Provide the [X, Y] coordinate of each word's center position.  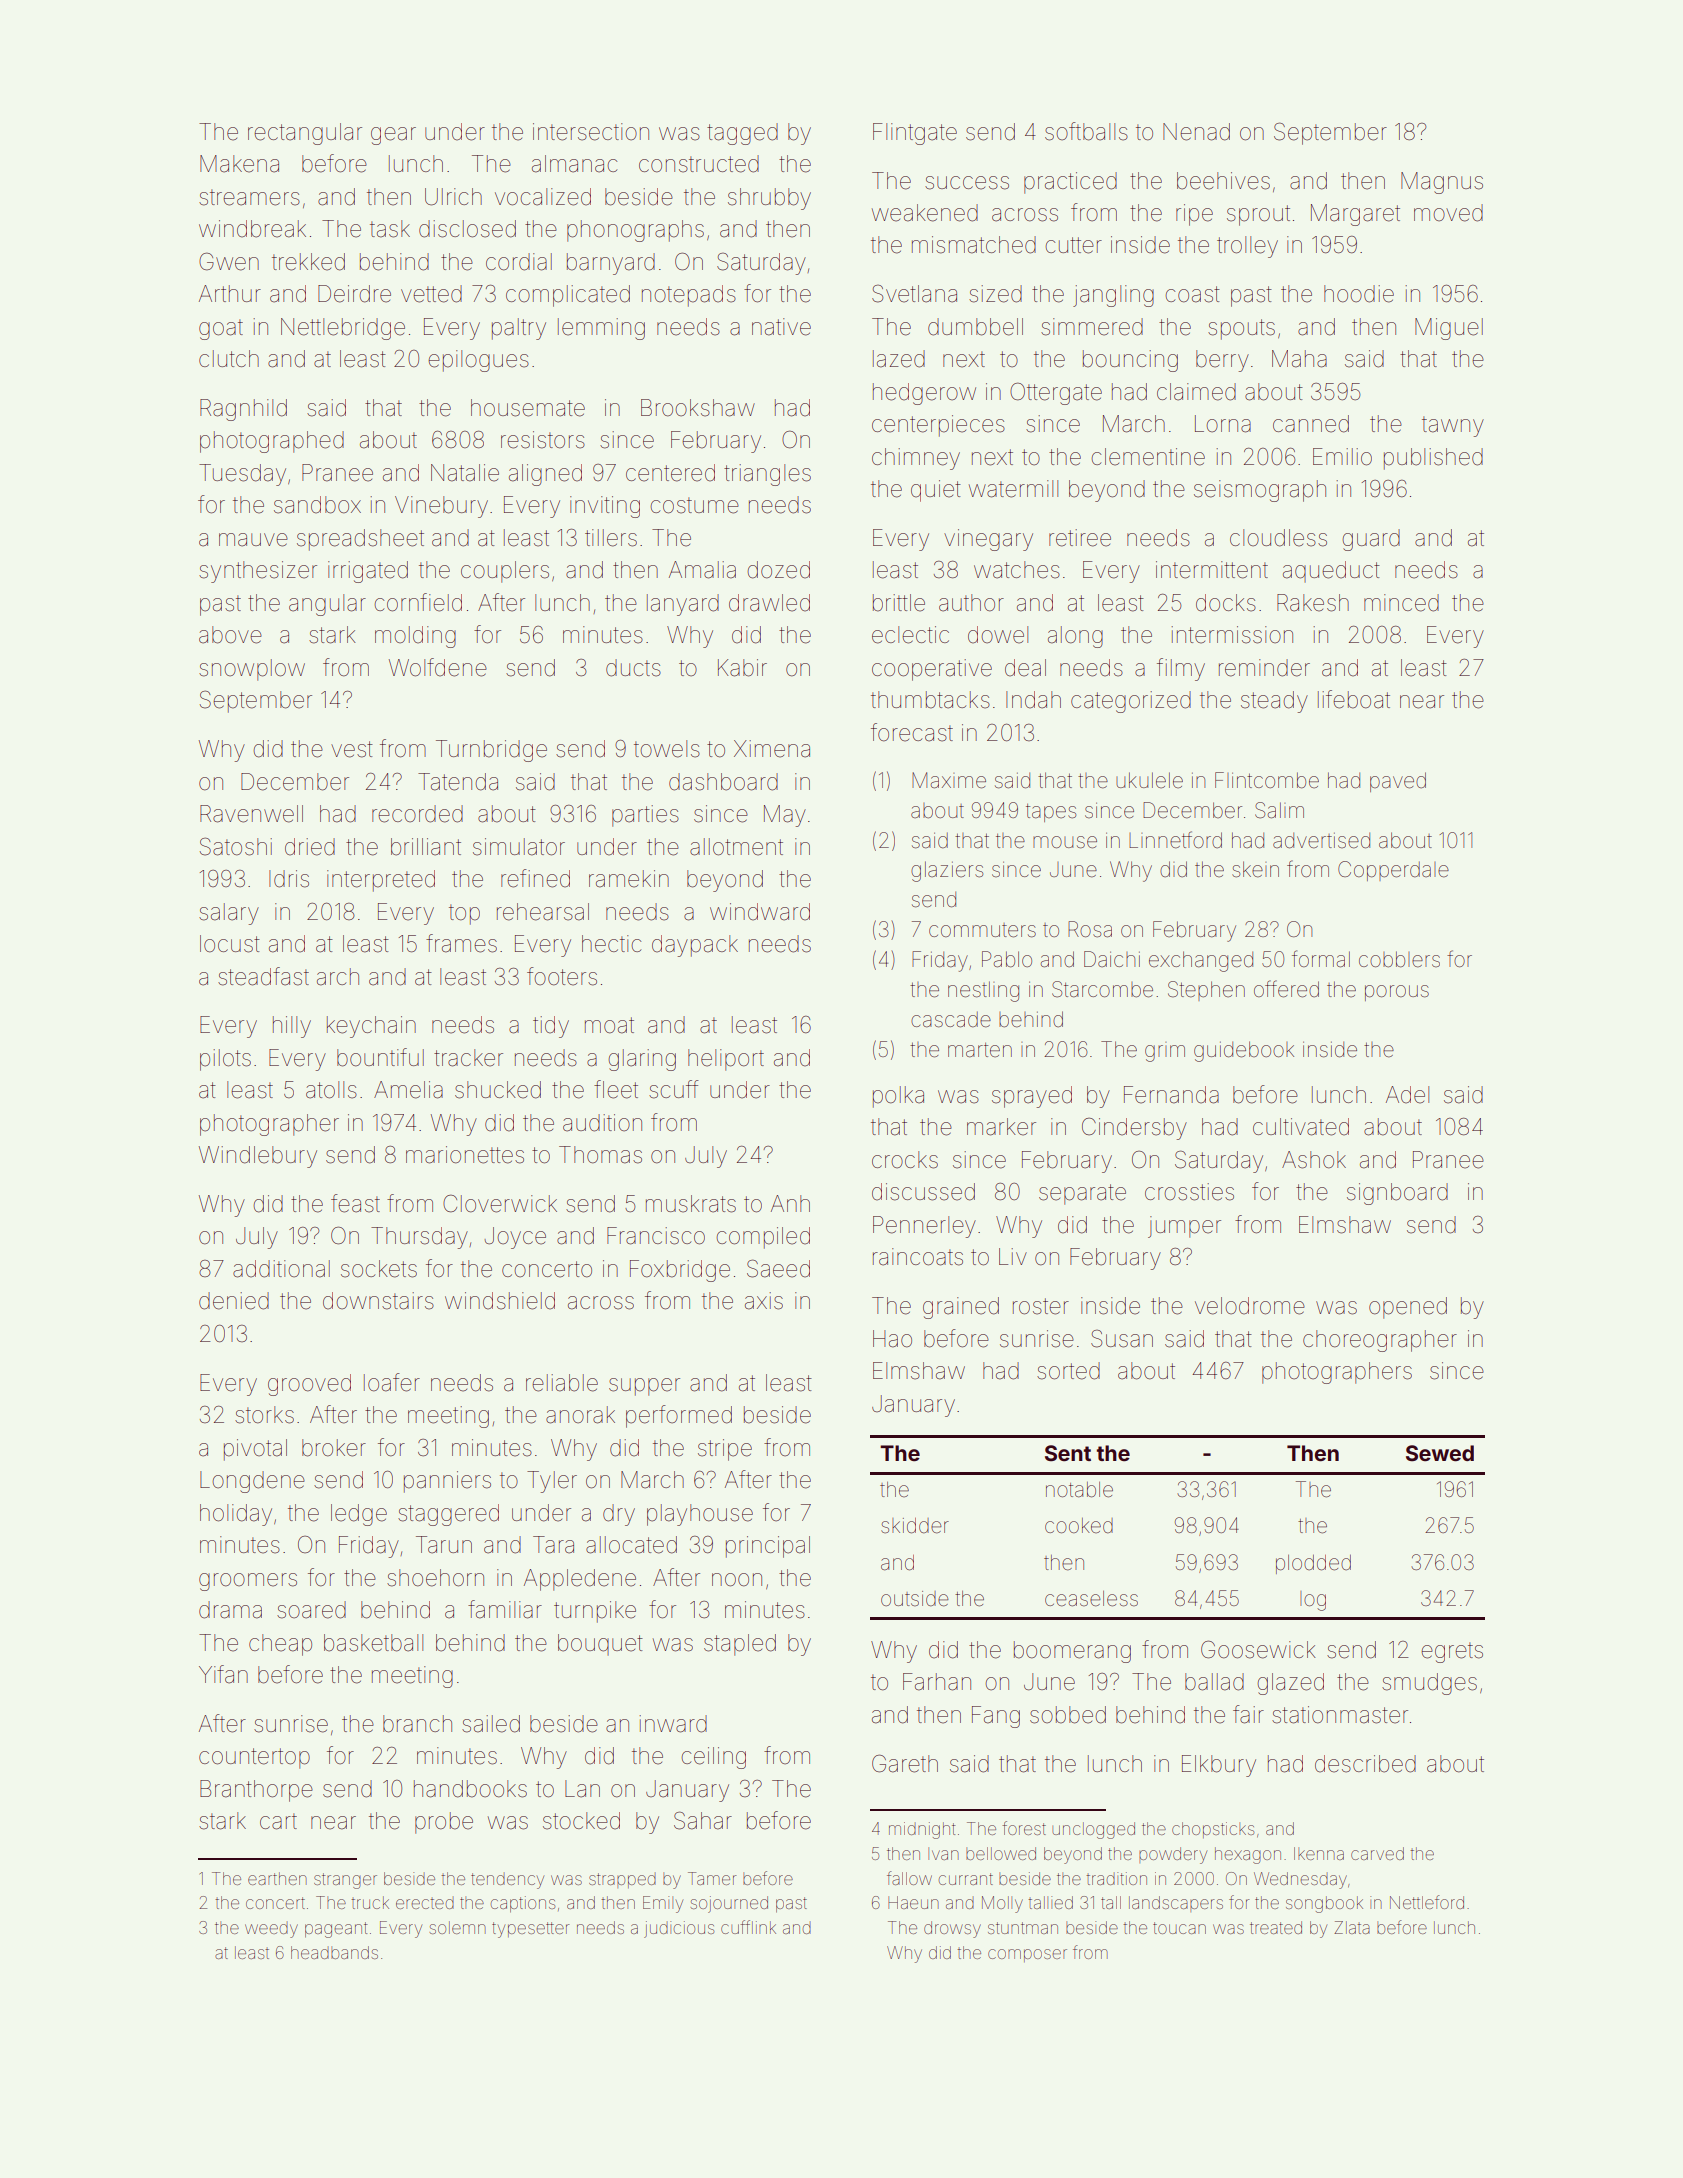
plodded [1313, 1564]
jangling [1113, 296]
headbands [334, 1952]
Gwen [229, 262]
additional [281, 1269]
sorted [1068, 1371]
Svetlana [914, 294]
